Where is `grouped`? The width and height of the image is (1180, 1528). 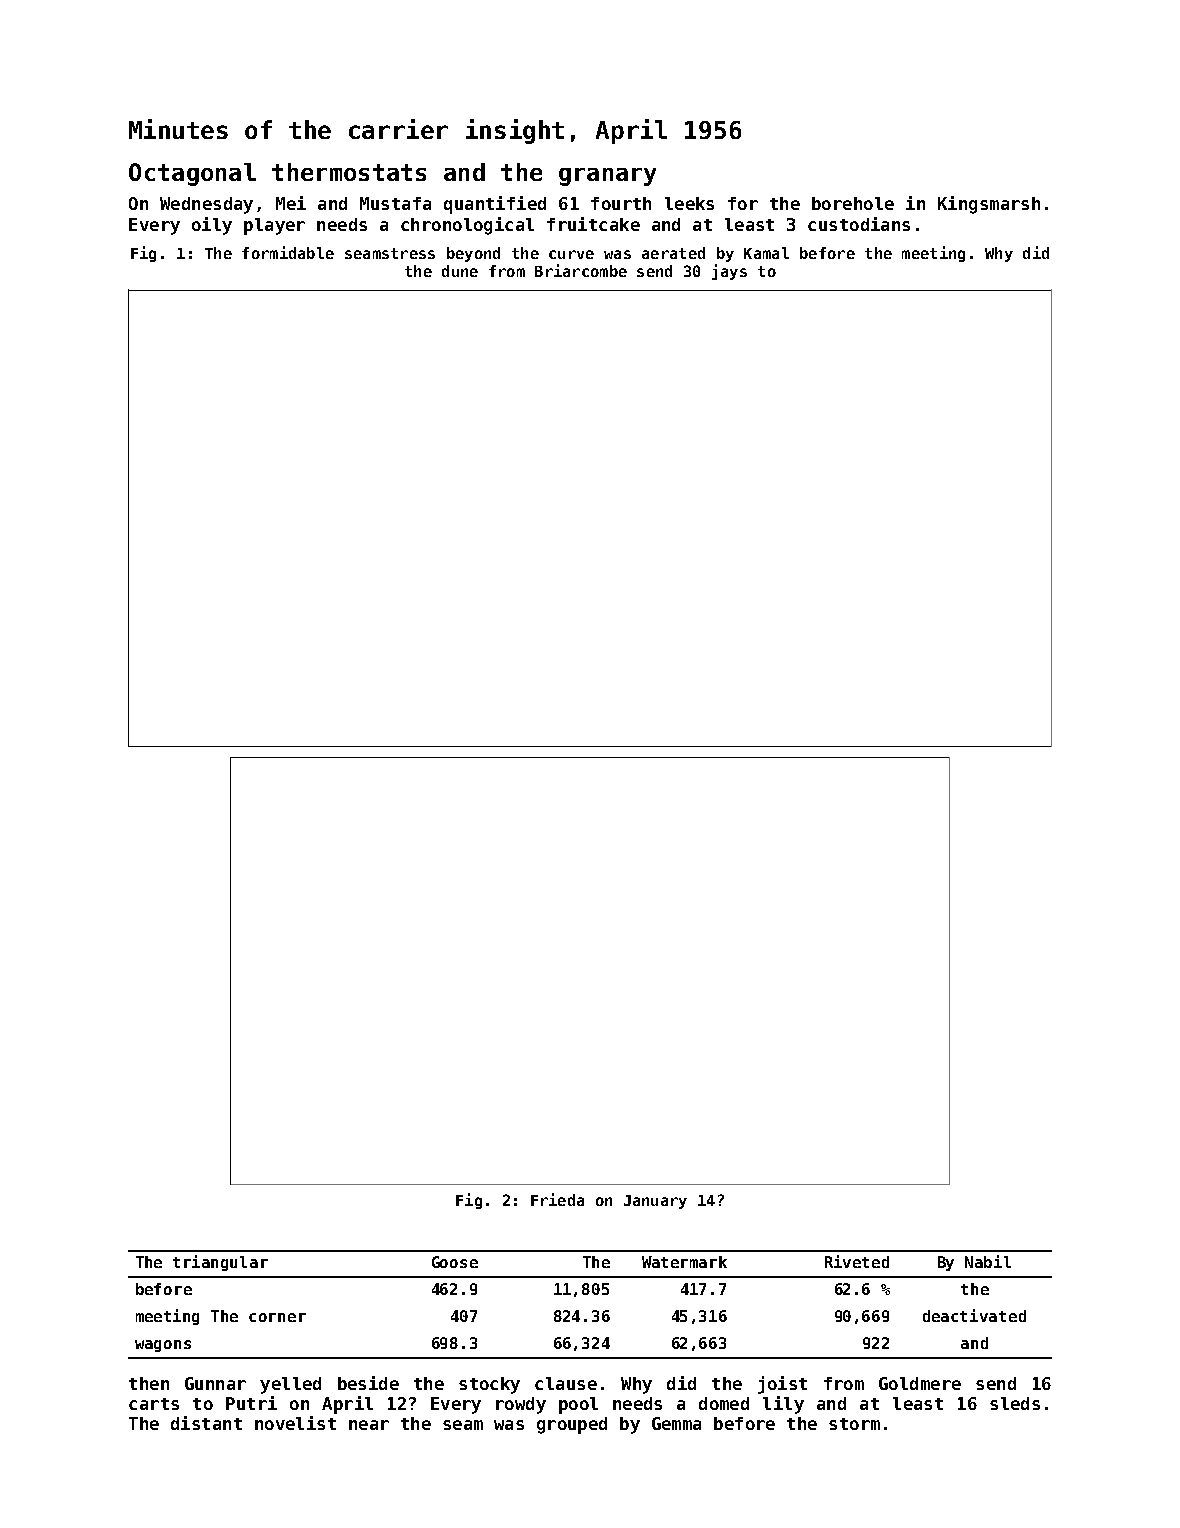 grouped is located at coordinates (572, 1425).
